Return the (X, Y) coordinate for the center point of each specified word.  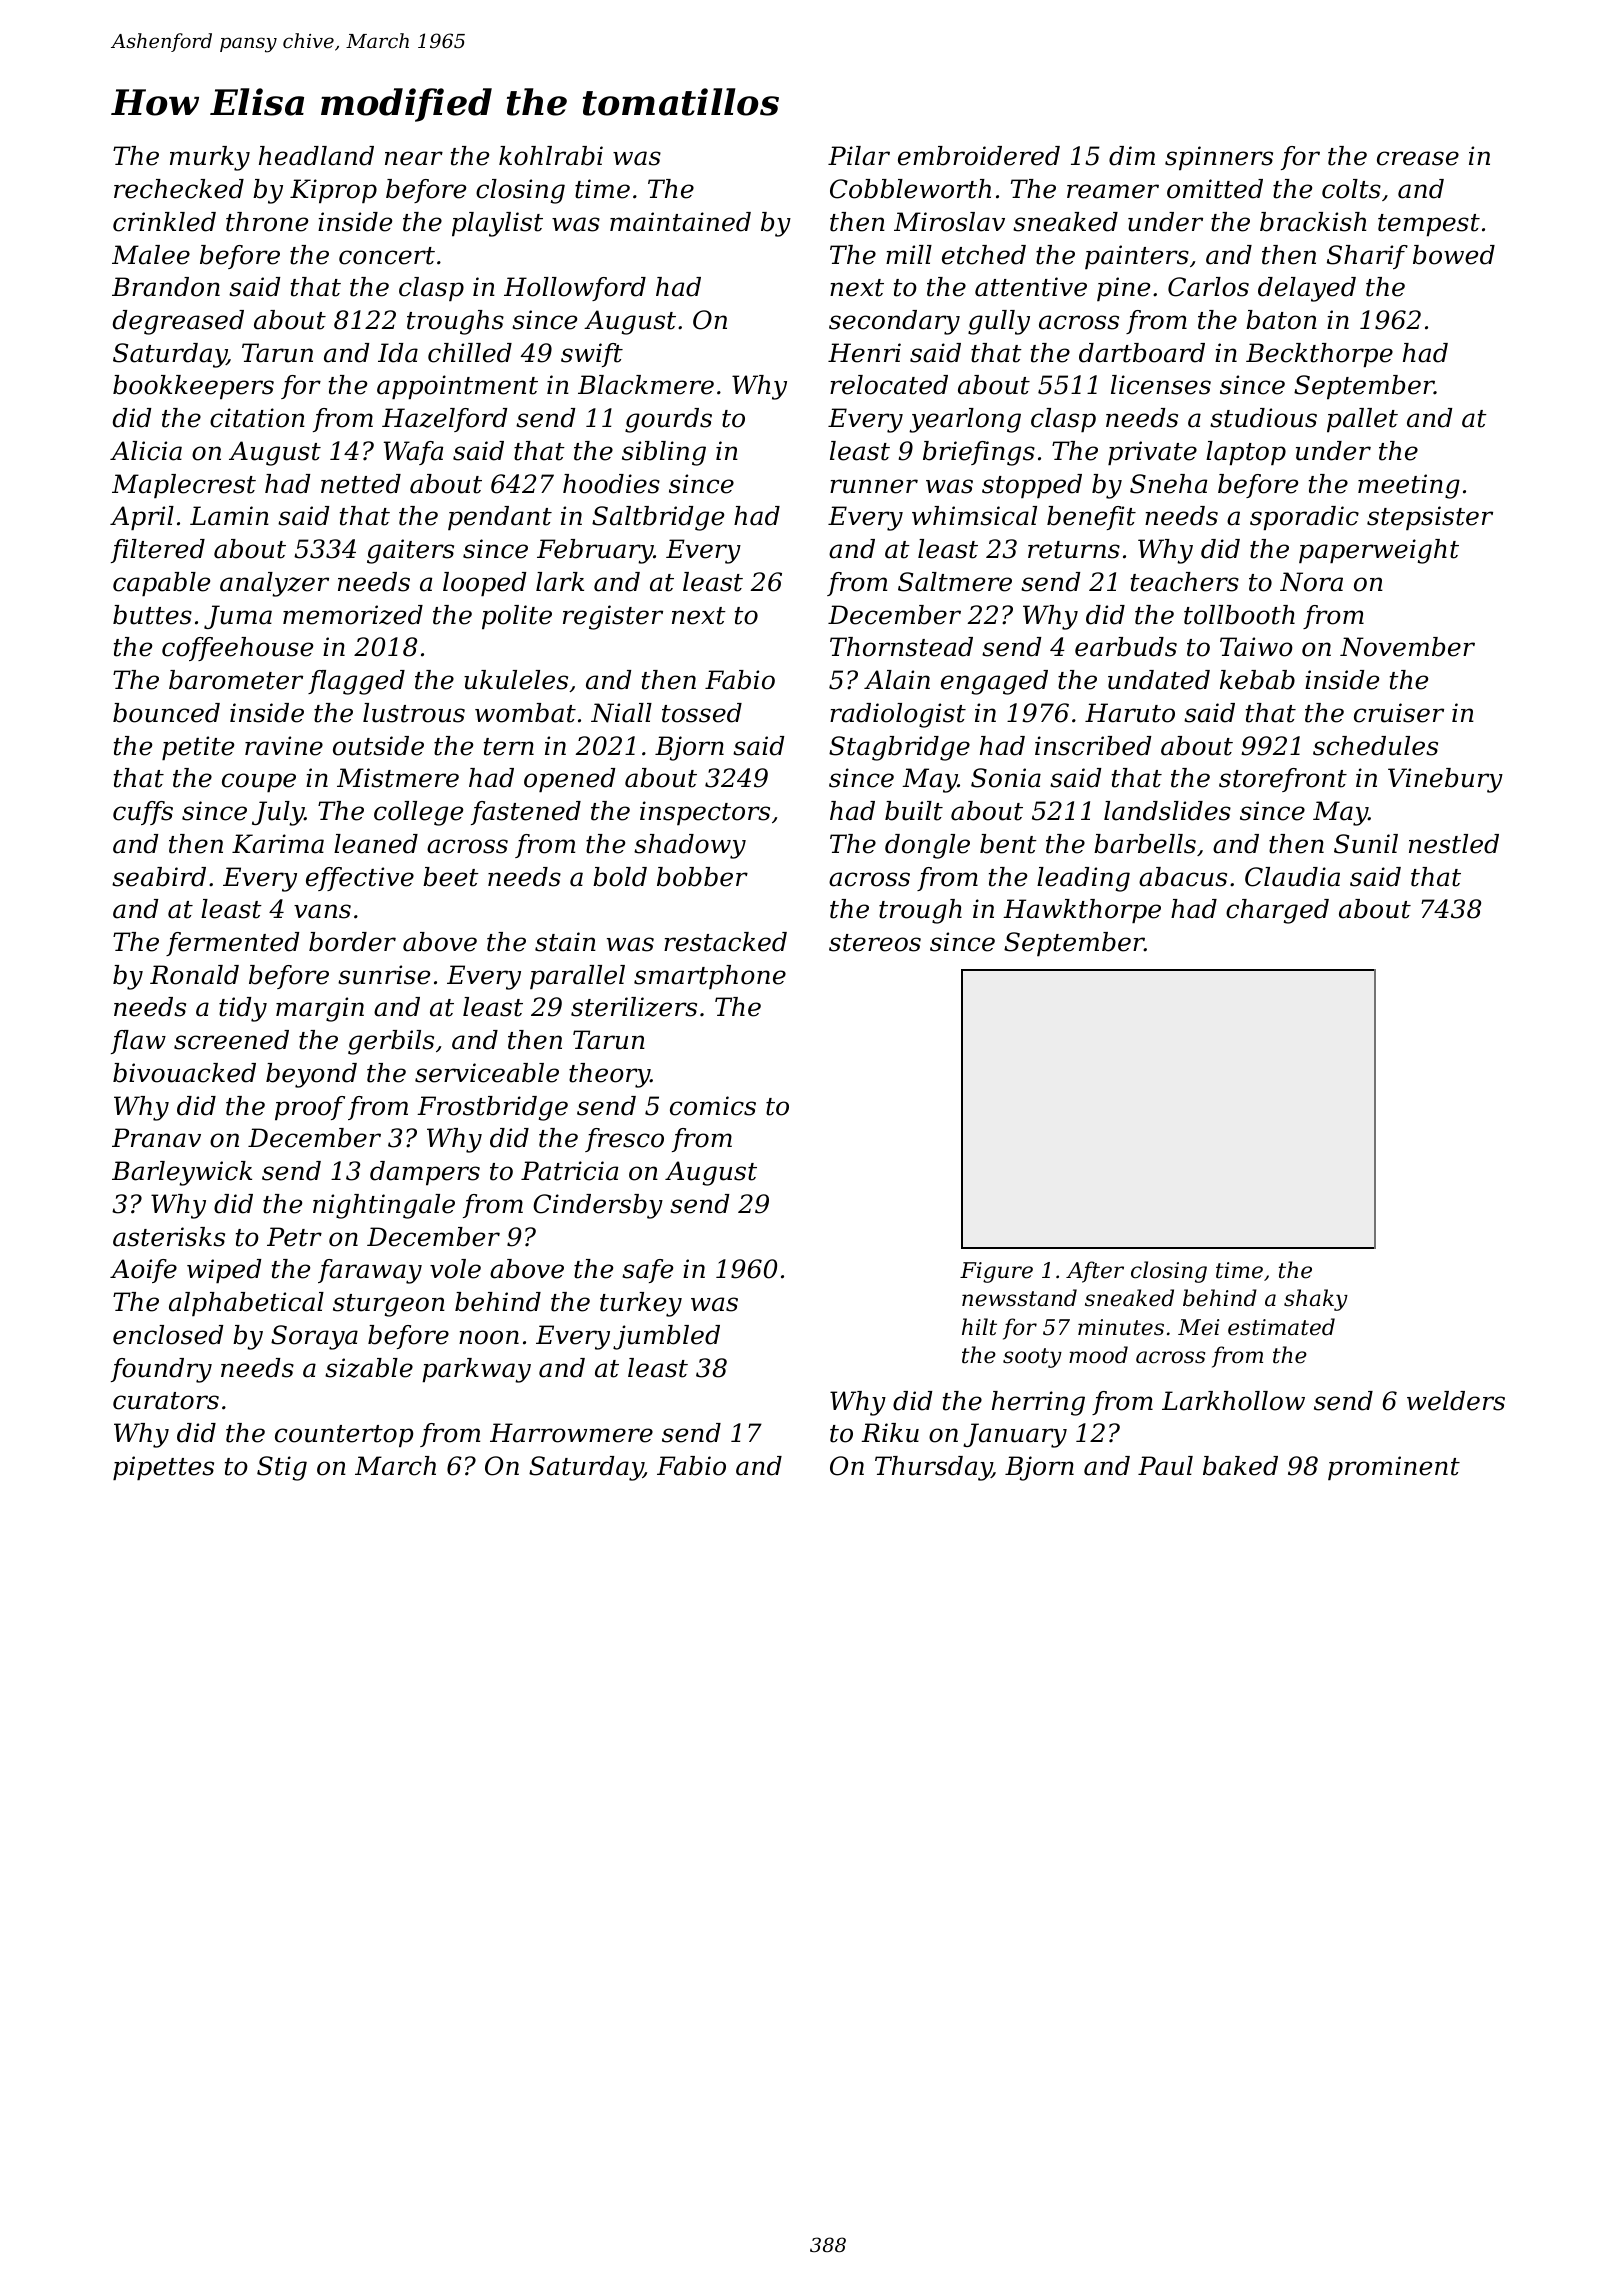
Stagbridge (899, 748)
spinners (1219, 158)
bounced (166, 713)
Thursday (933, 1468)
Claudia (1292, 877)
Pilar (859, 156)
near (414, 158)
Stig (282, 1468)
